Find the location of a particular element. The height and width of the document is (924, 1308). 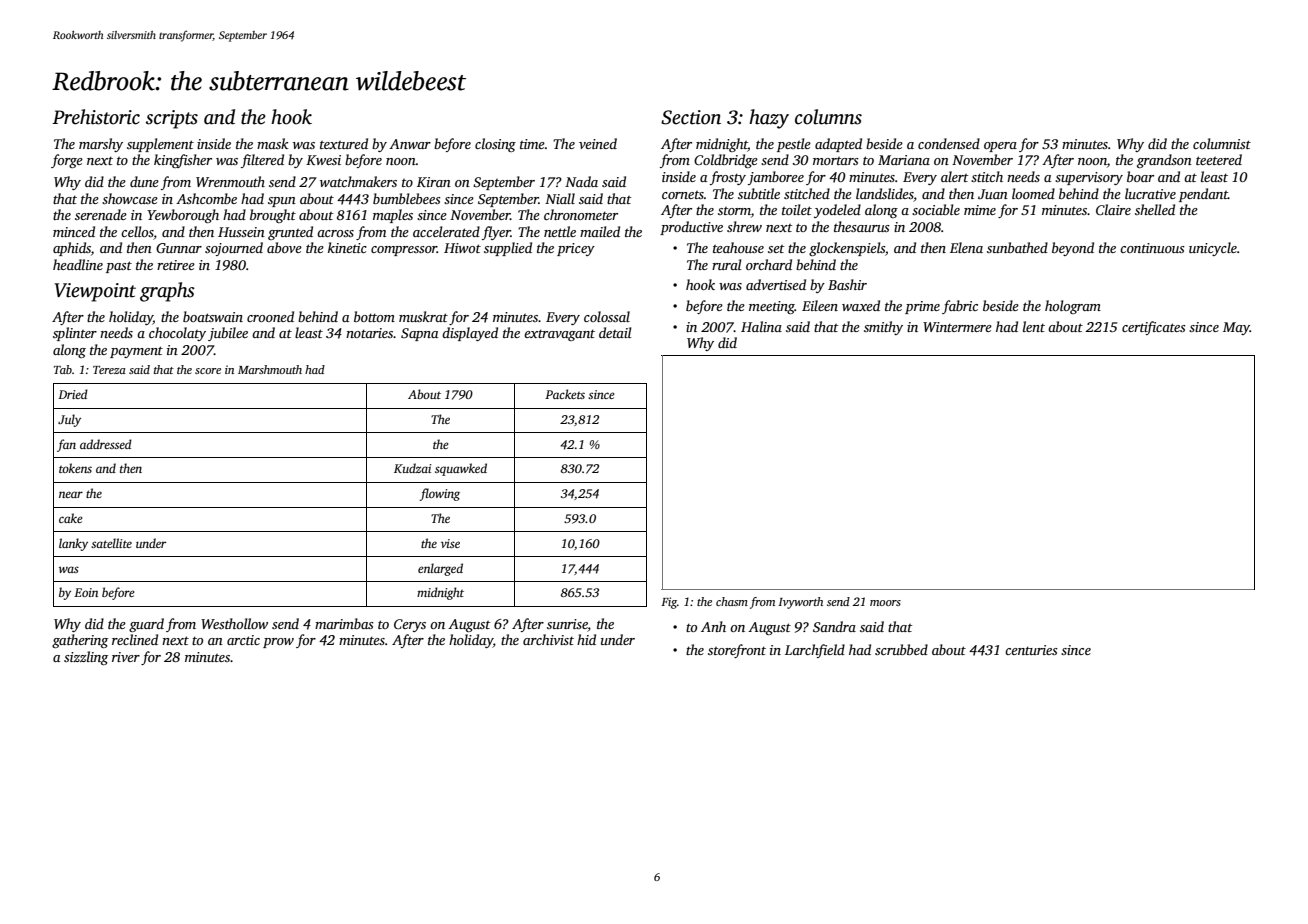

Nada is located at coordinates (581, 181).
